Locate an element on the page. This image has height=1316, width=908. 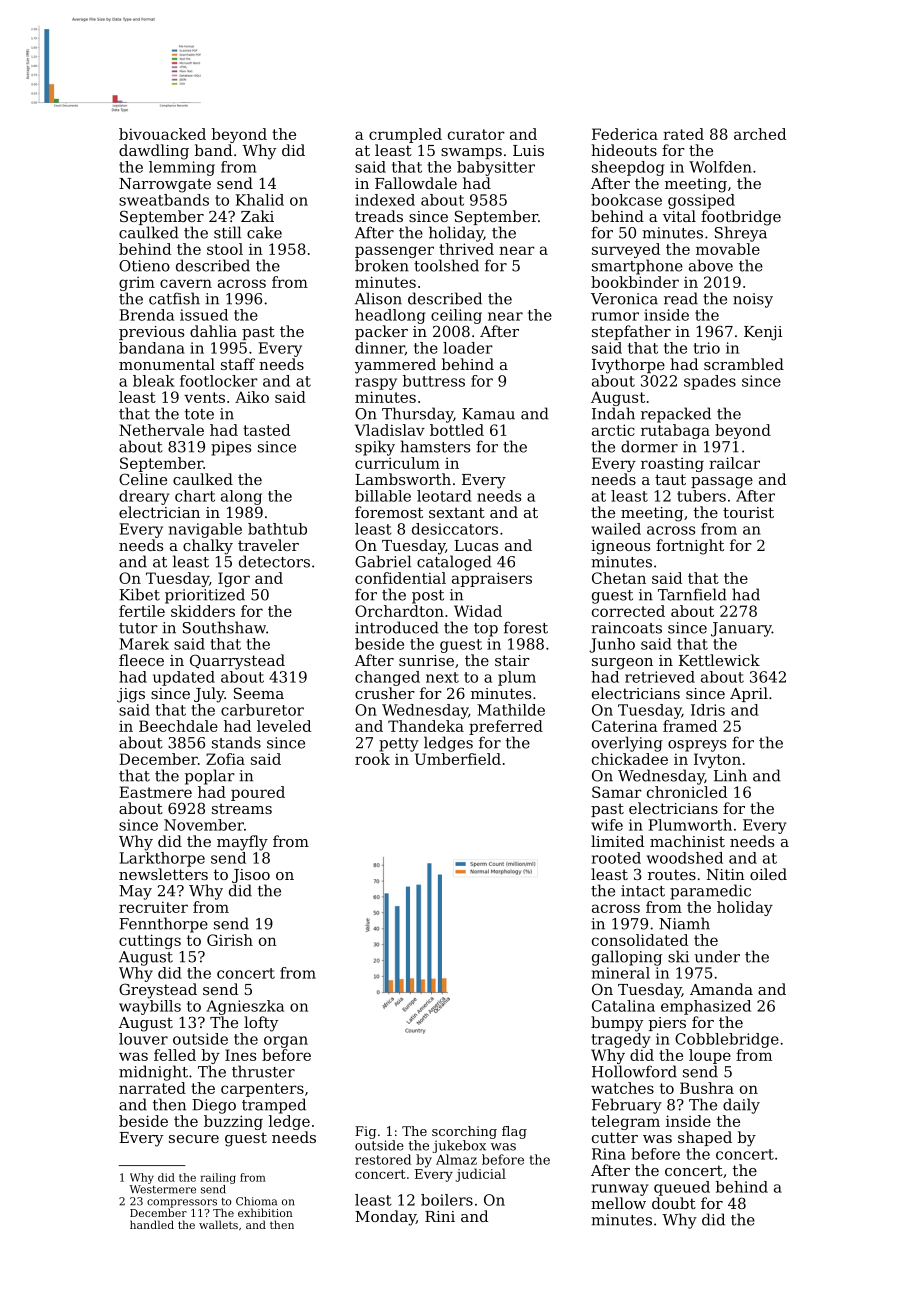
bathtub is located at coordinates (277, 529).
